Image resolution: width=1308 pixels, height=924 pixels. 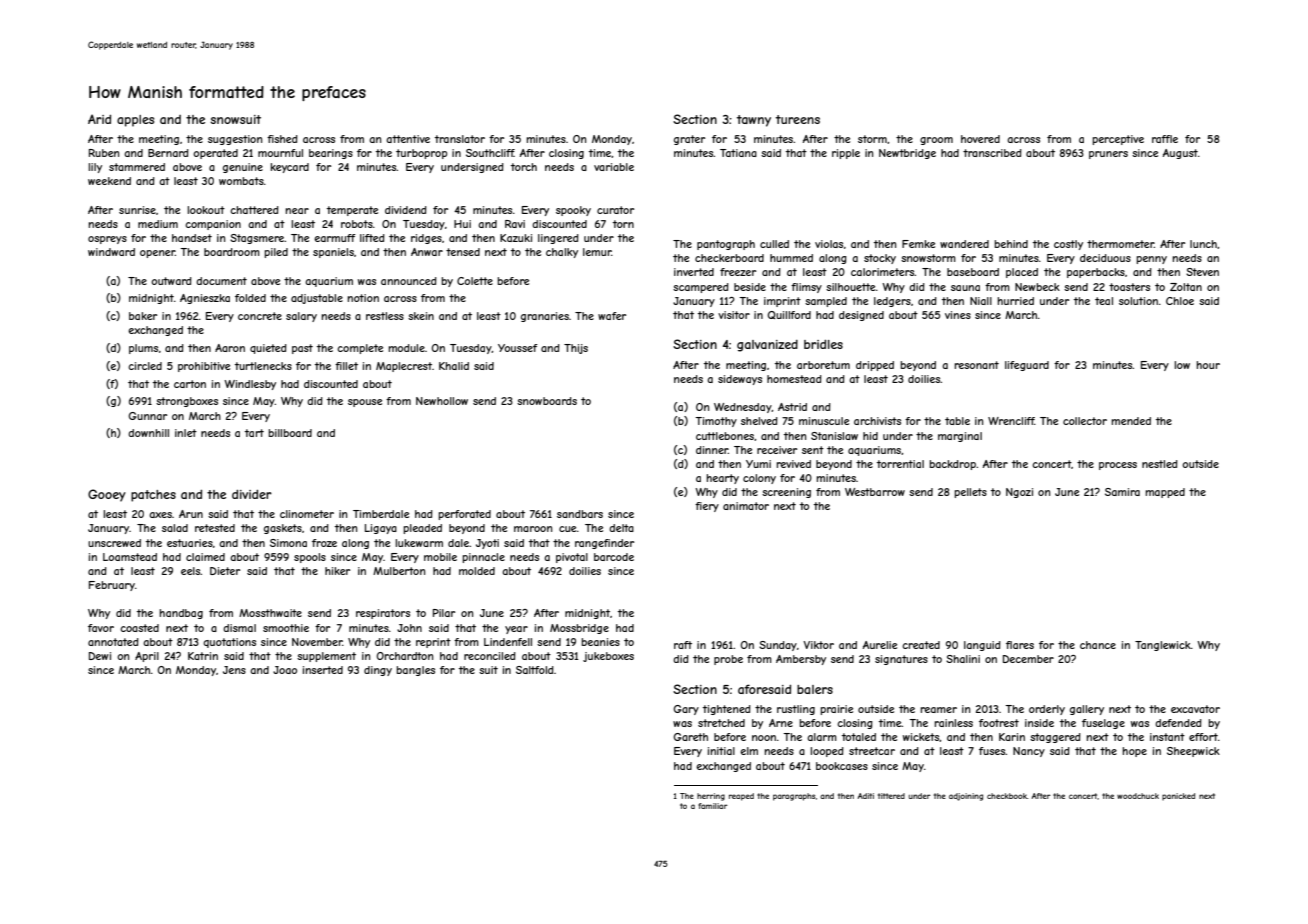 I want to click on Gareth, so click(x=691, y=737).
